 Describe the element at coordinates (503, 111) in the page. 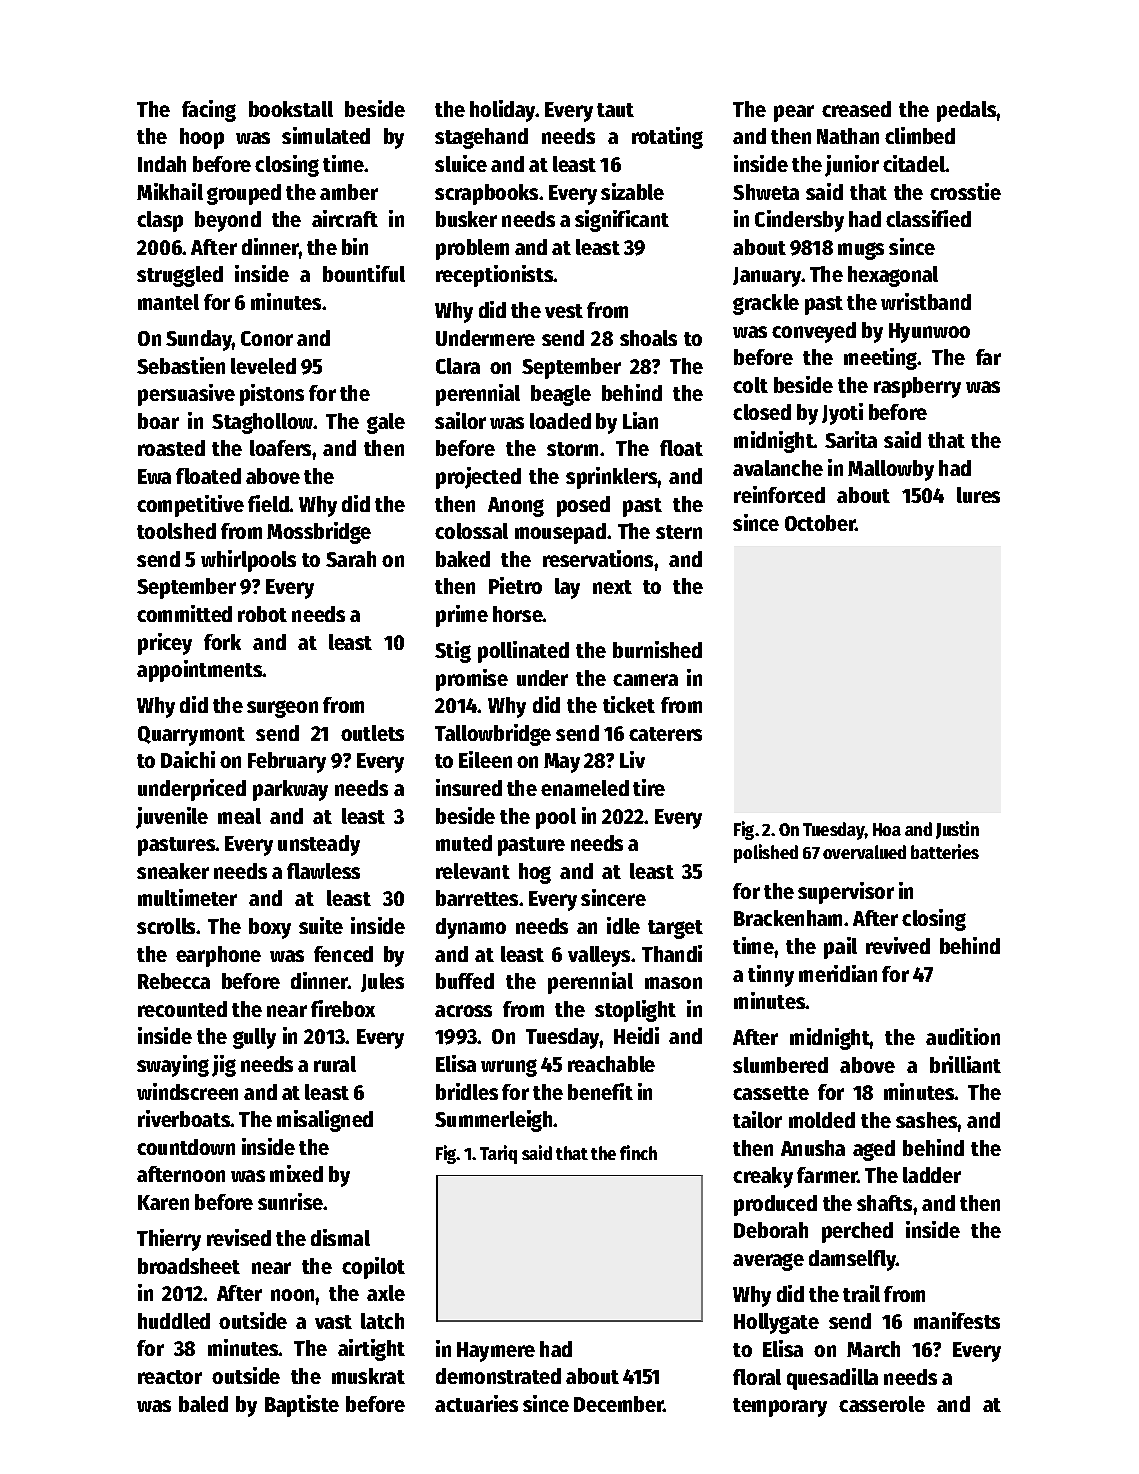

I see `holiday` at that location.
